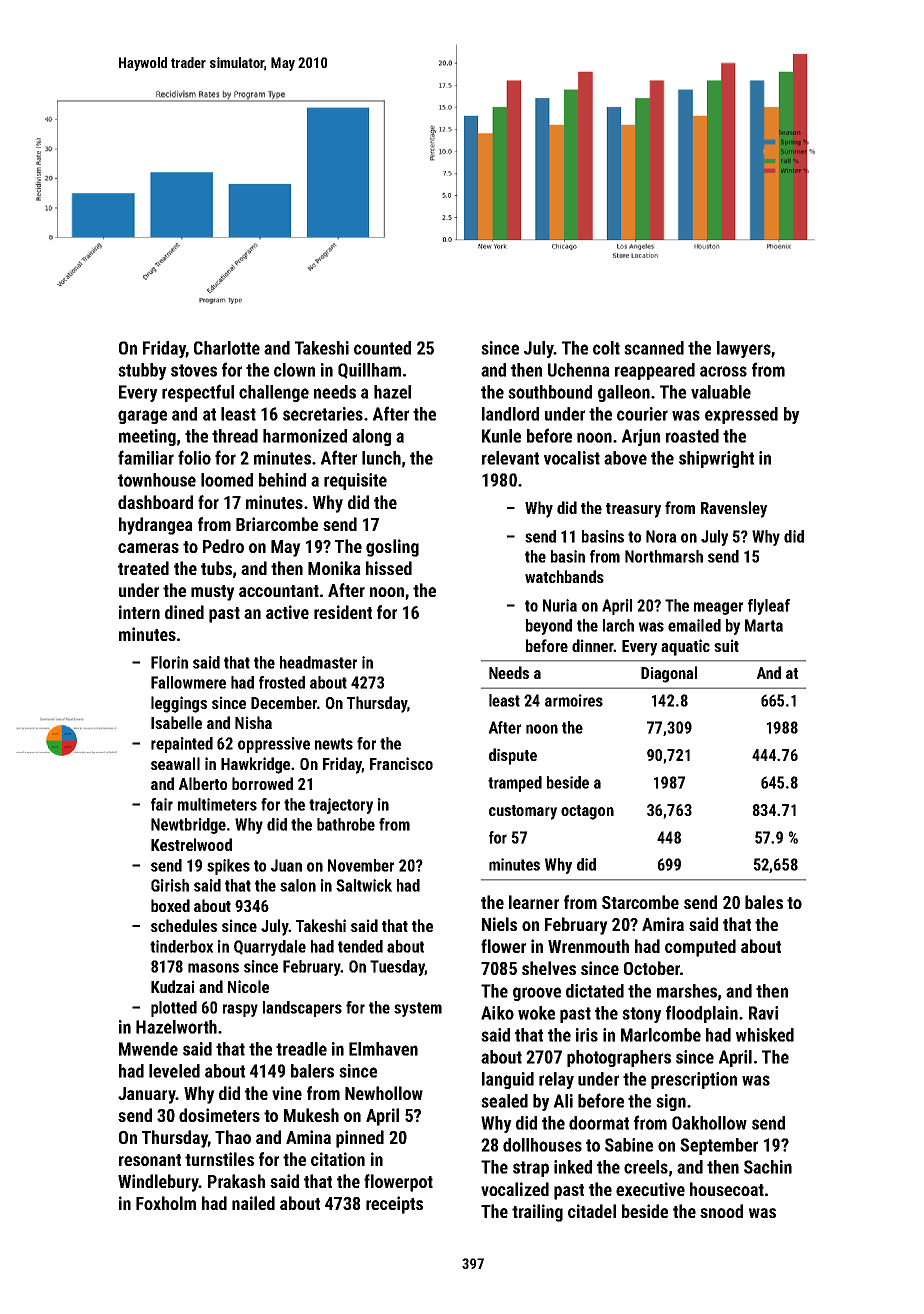 The width and height of the screenshot is (924, 1314). What do you see at coordinates (394, 1205) in the screenshot?
I see `receipts` at bounding box center [394, 1205].
